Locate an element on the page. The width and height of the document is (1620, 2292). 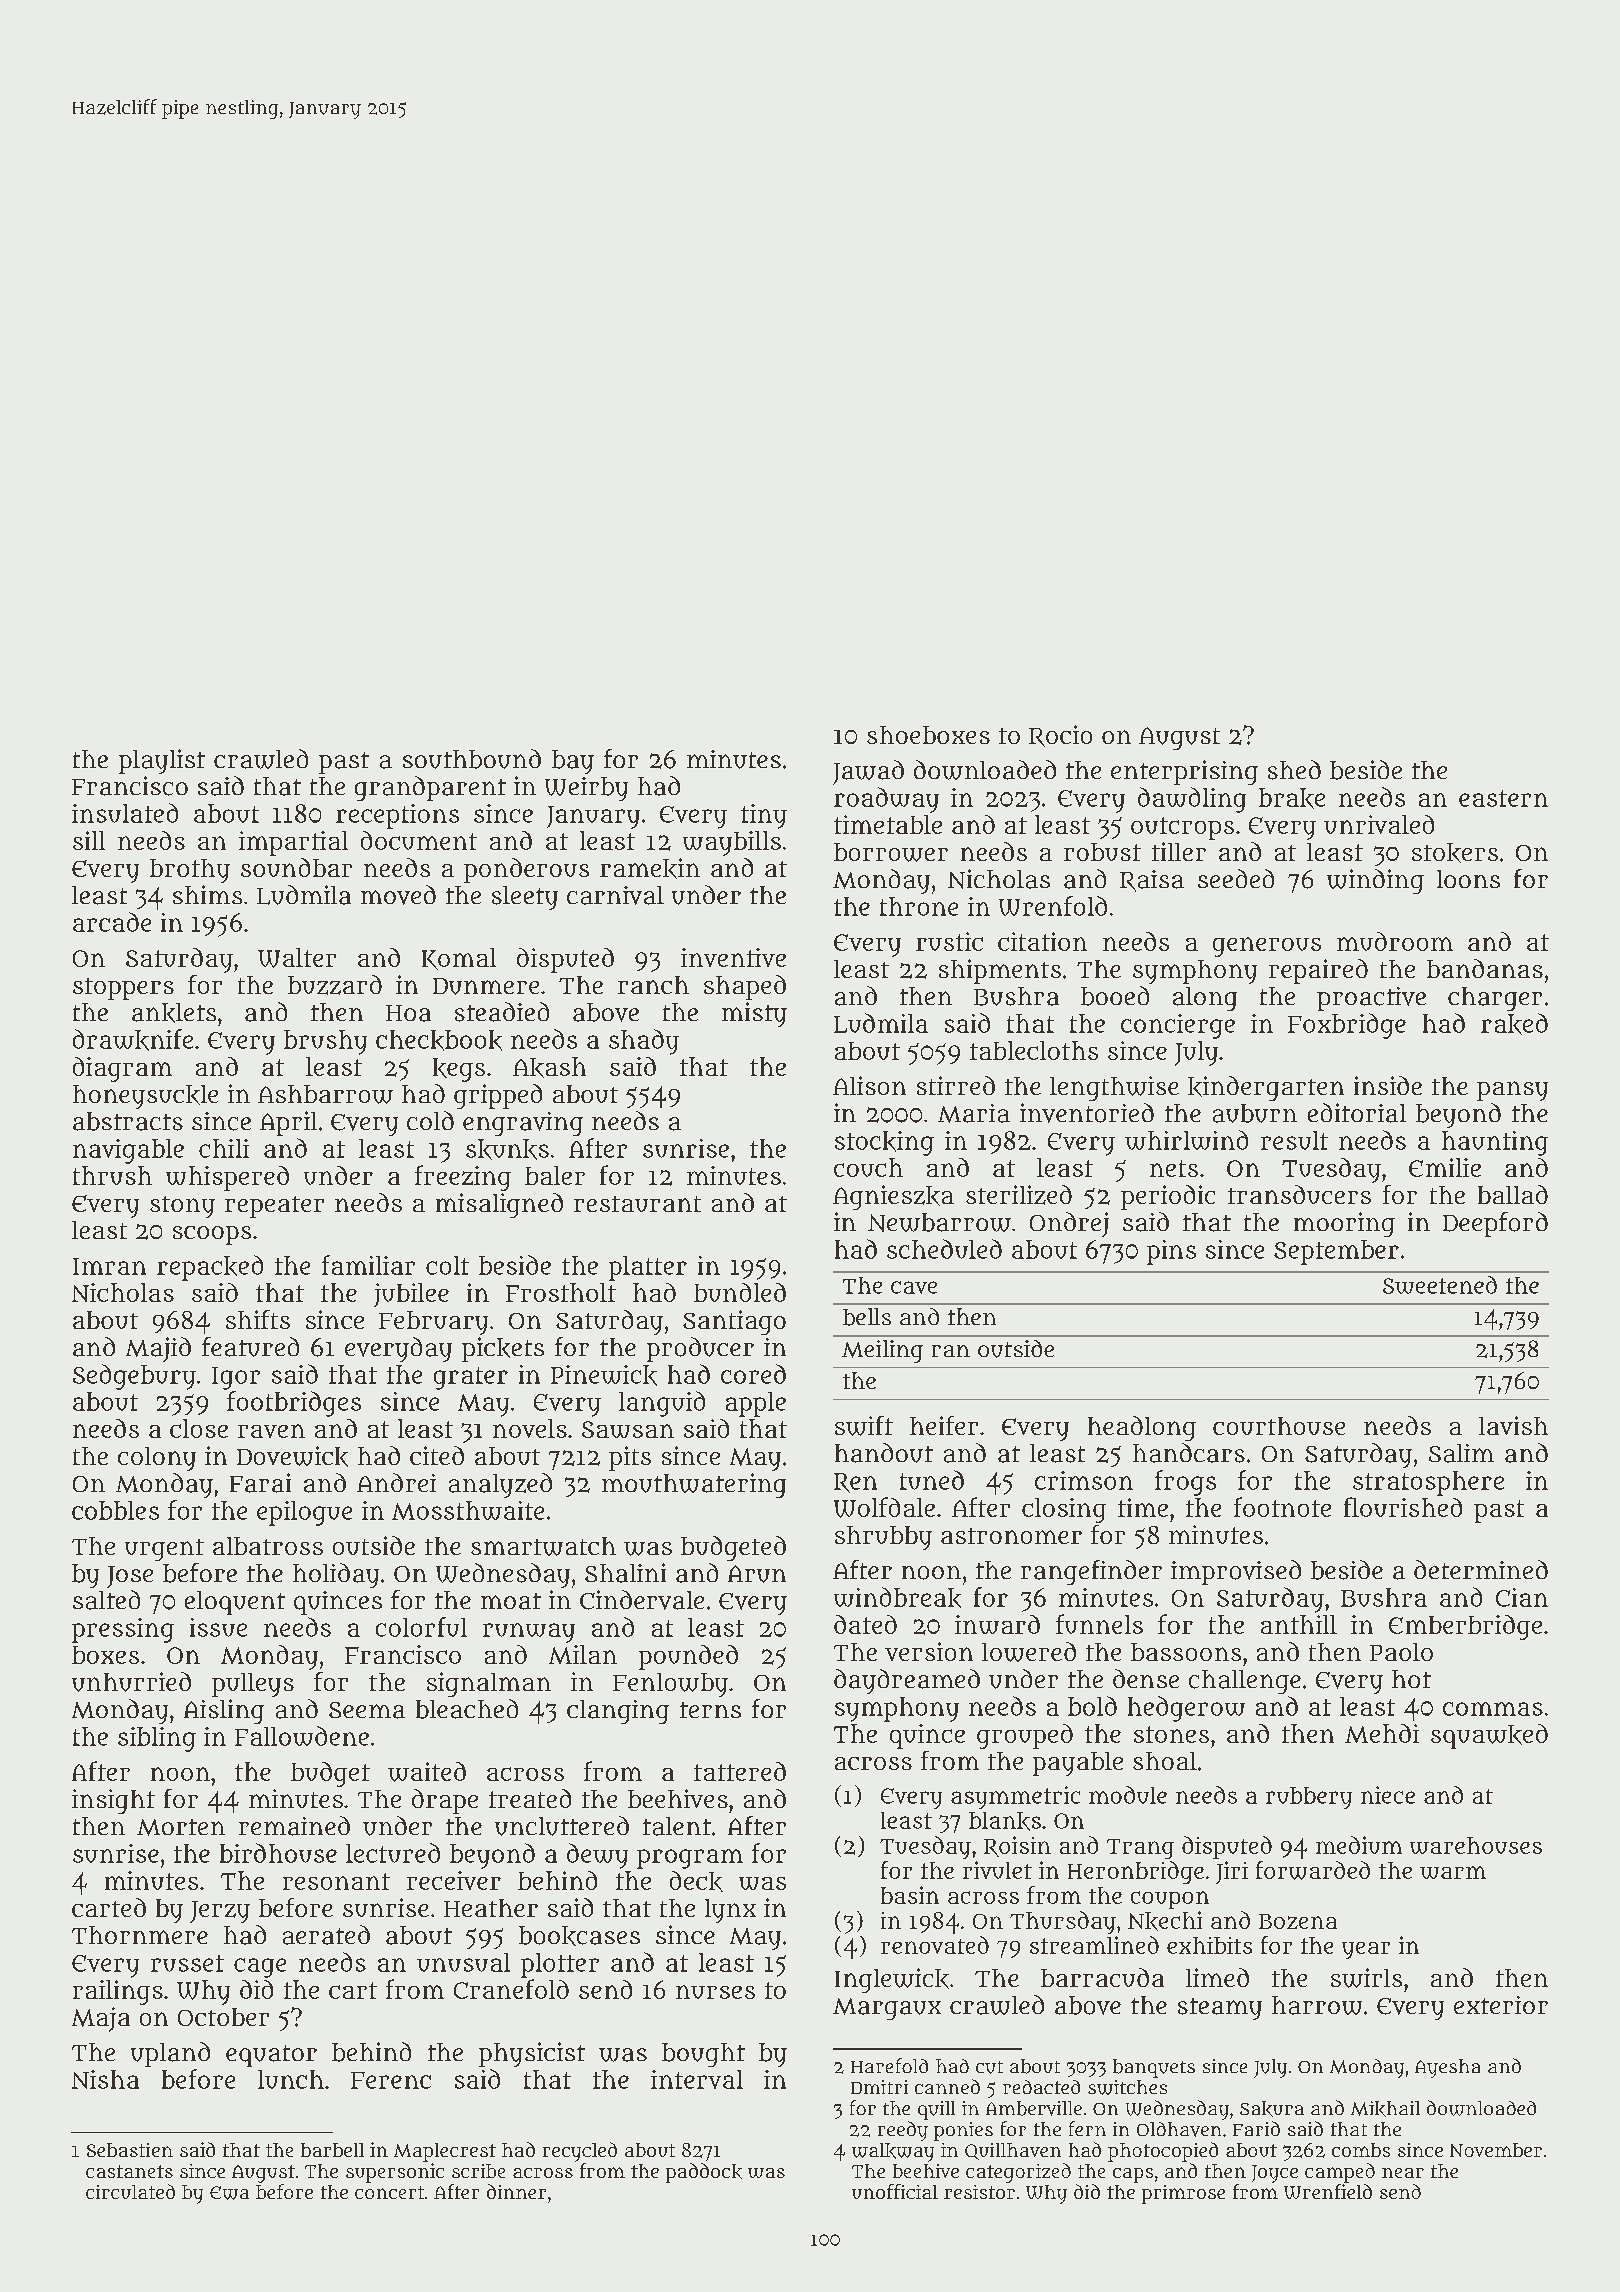
pressing is located at coordinates (123, 1630).
